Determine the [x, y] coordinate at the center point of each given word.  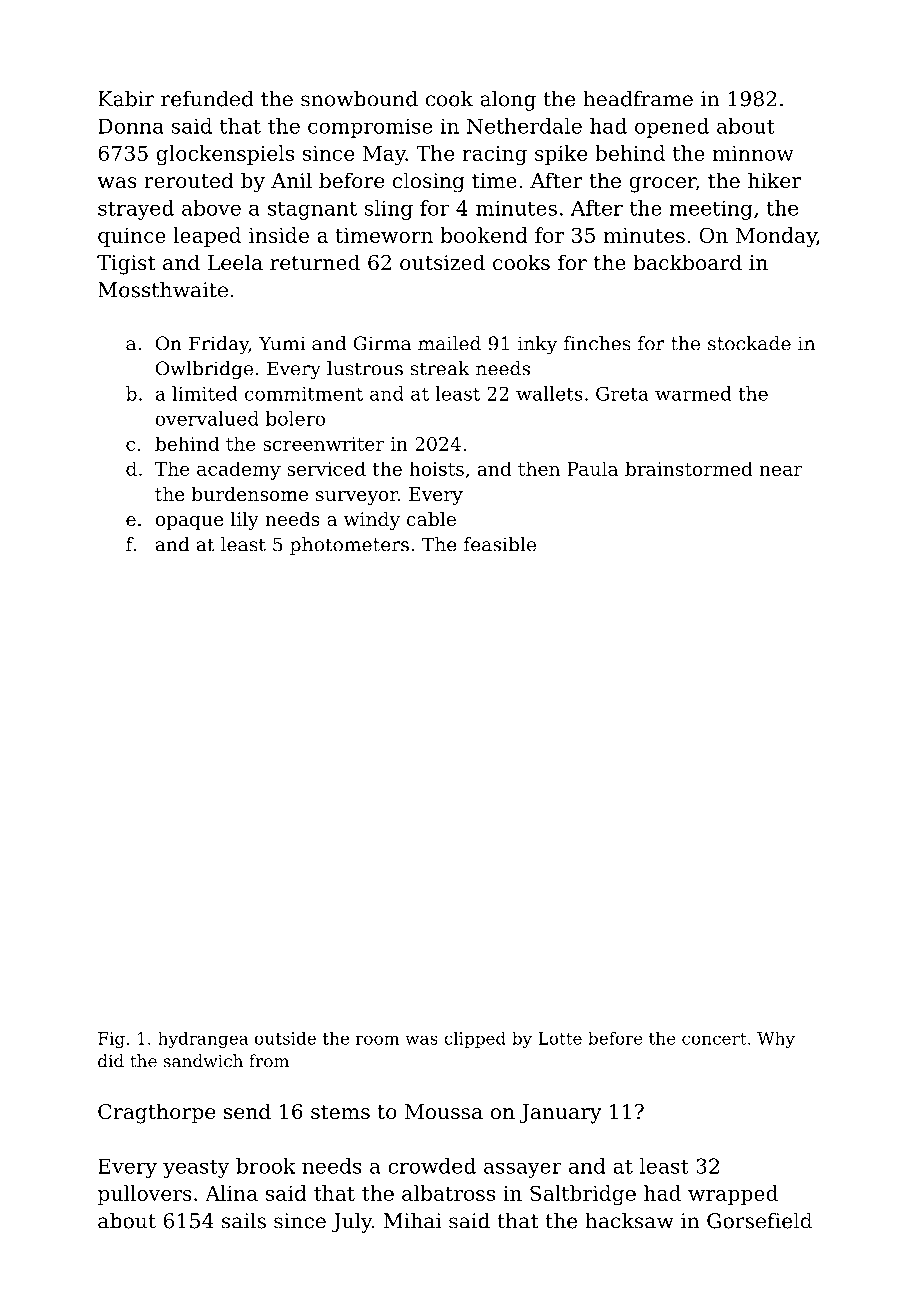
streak [440, 368]
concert [714, 1039]
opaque [189, 523]
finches [597, 343]
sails [244, 1221]
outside [285, 1038]
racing [494, 156]
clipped [475, 1040]
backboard [687, 262]
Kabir [126, 99]
